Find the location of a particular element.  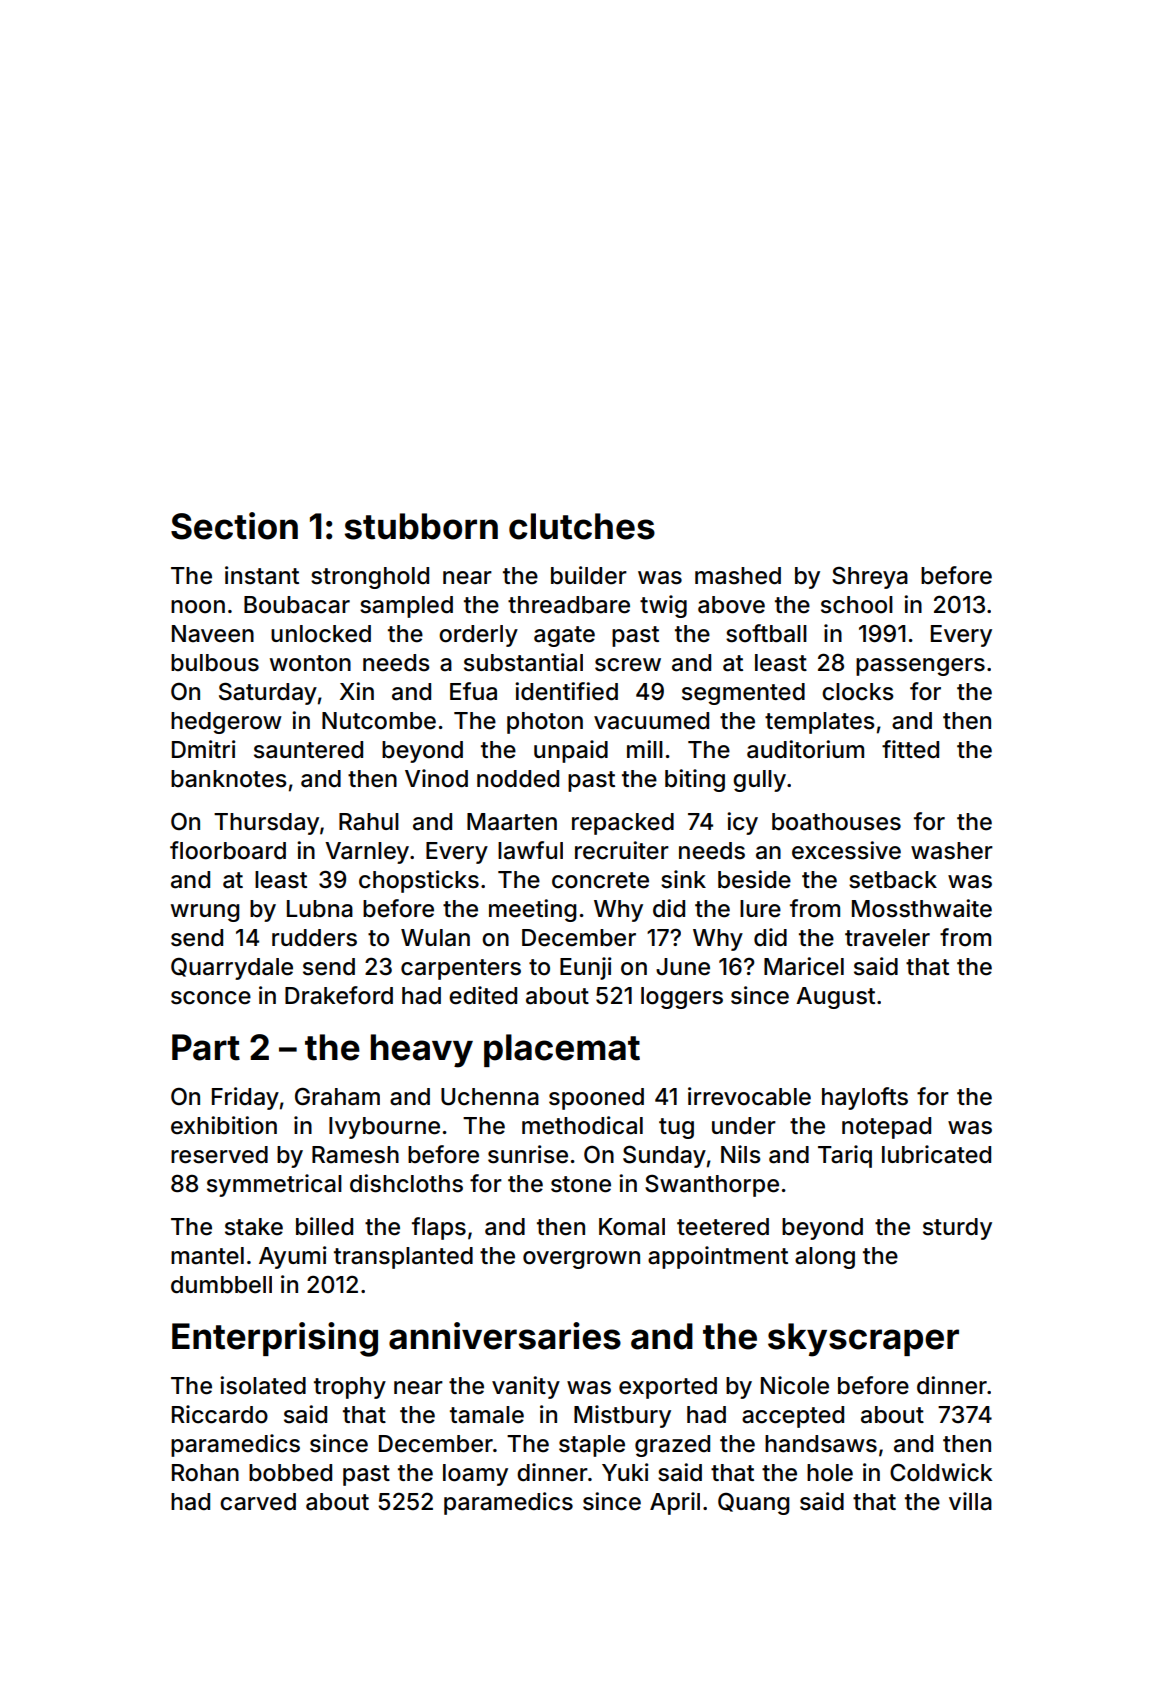

twig is located at coordinates (663, 606).
